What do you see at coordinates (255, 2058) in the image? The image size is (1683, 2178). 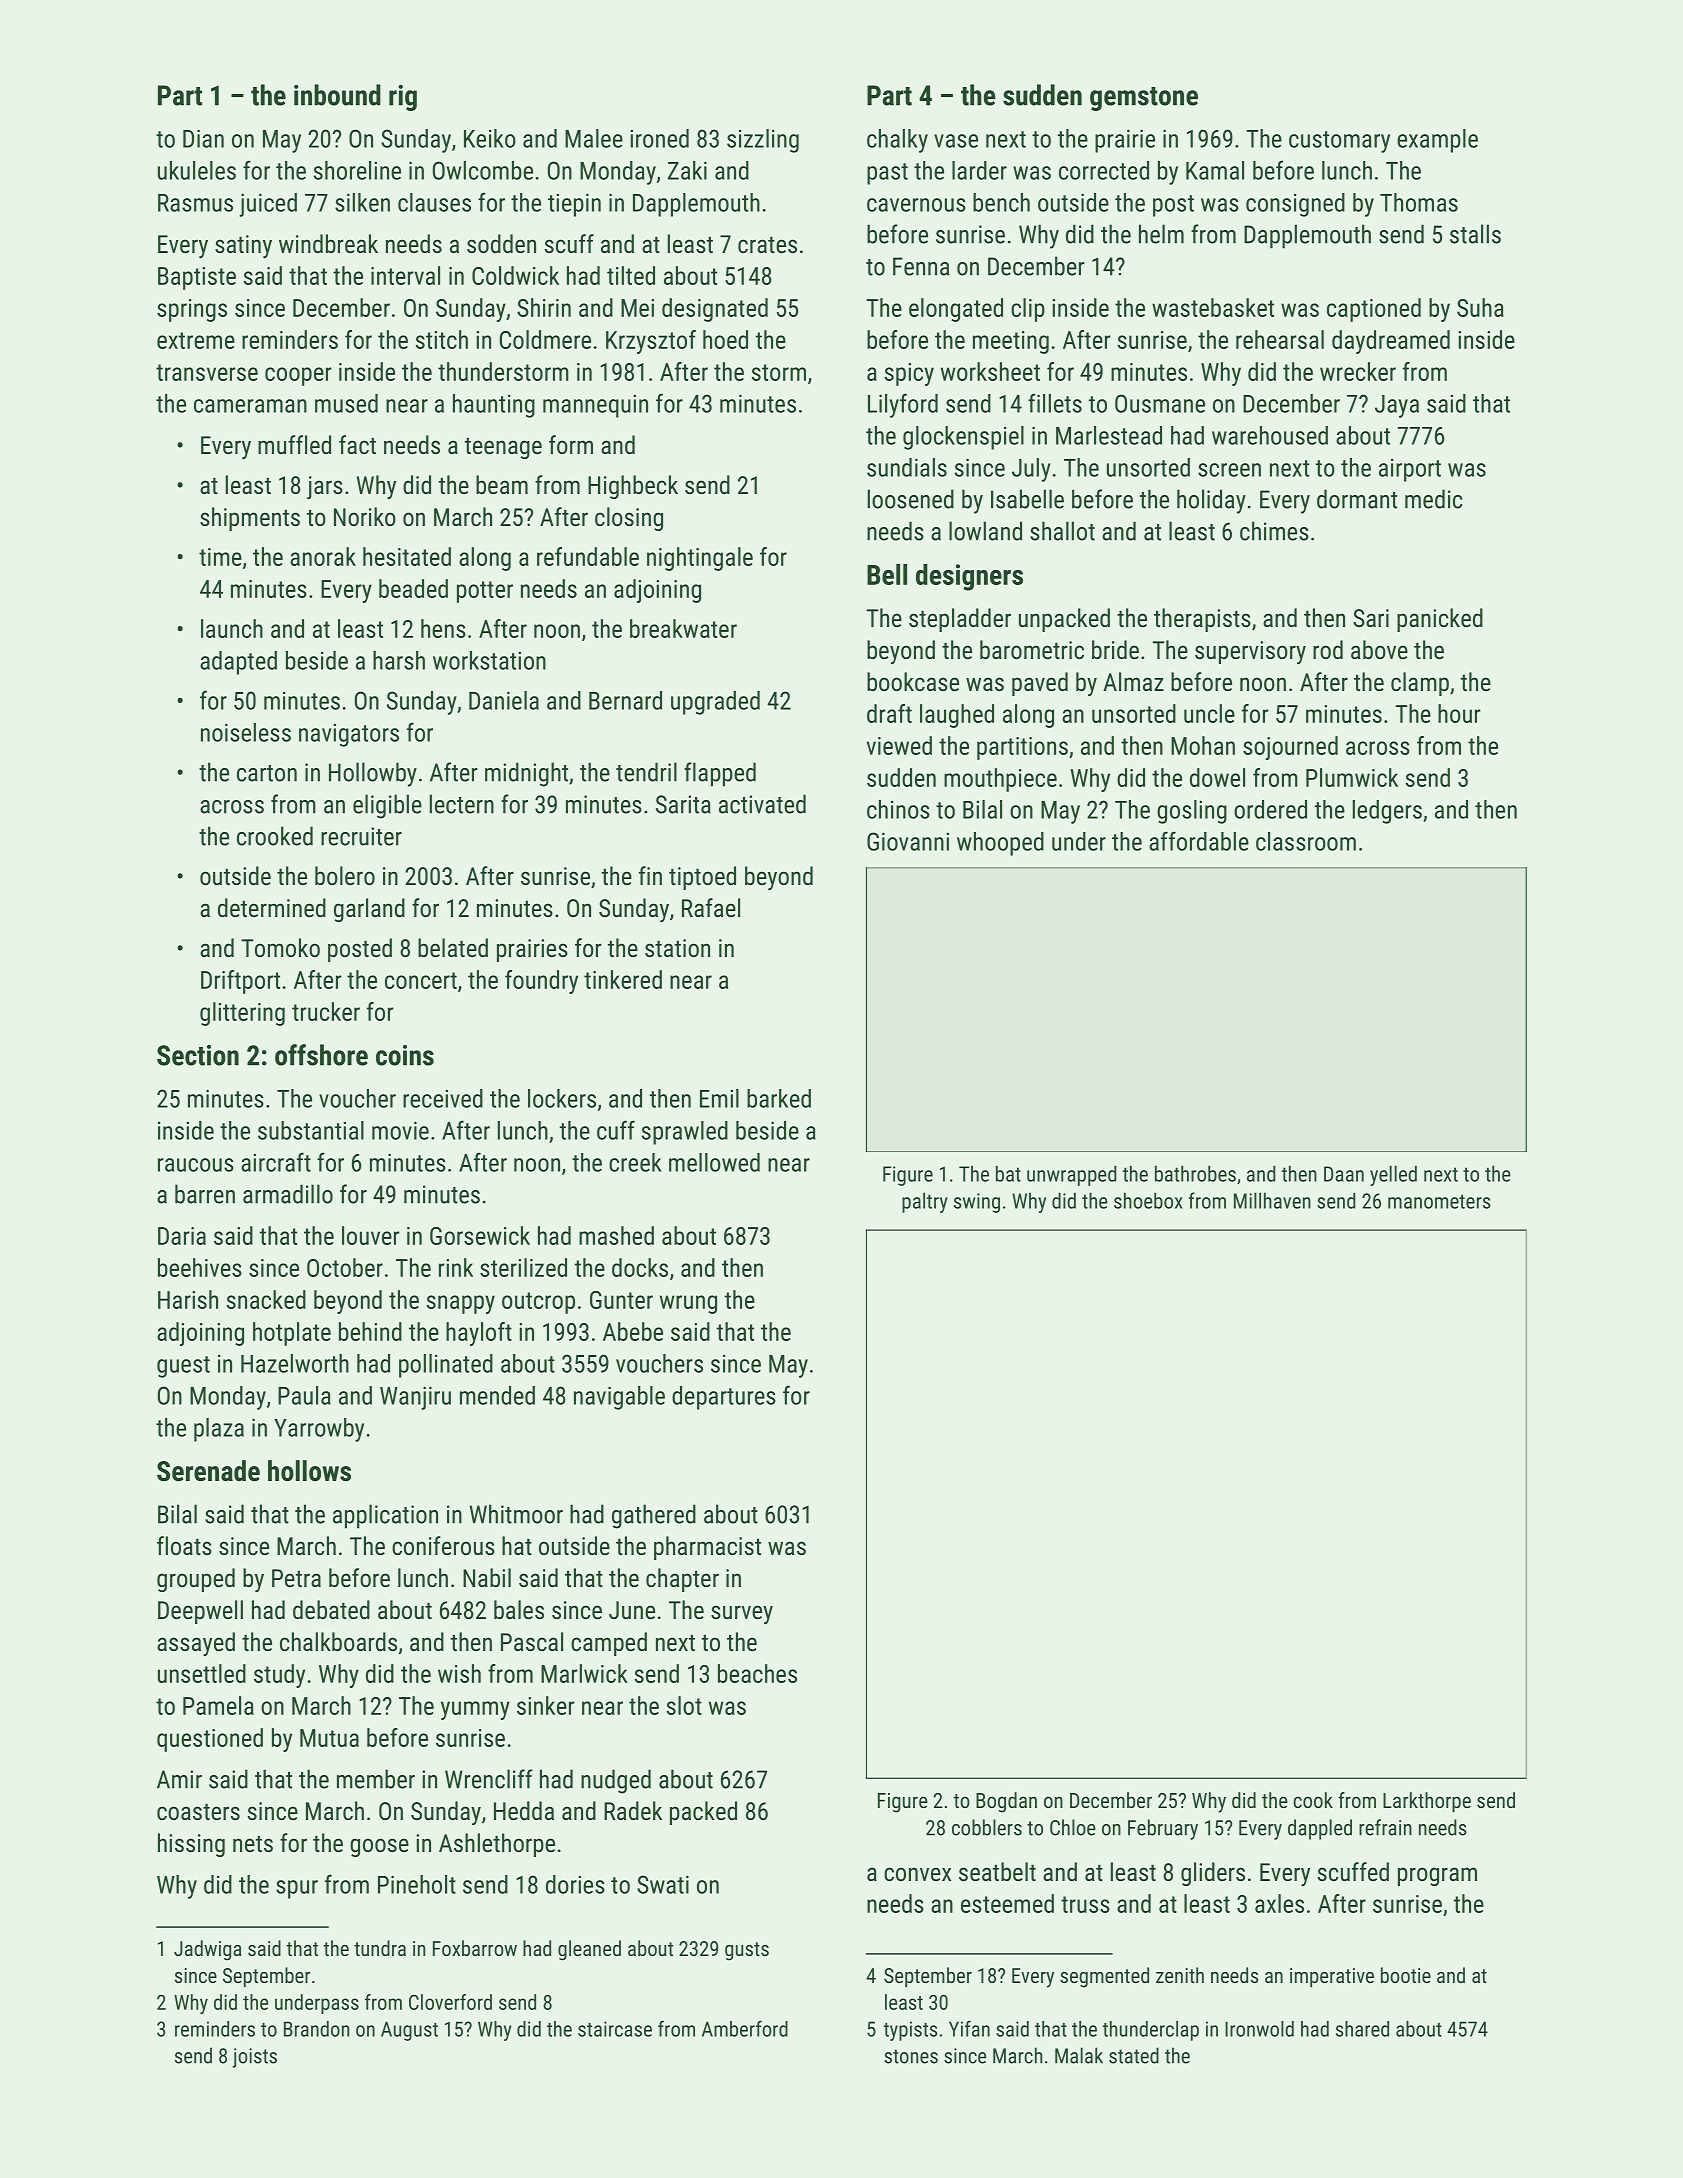 I see `joists` at bounding box center [255, 2058].
